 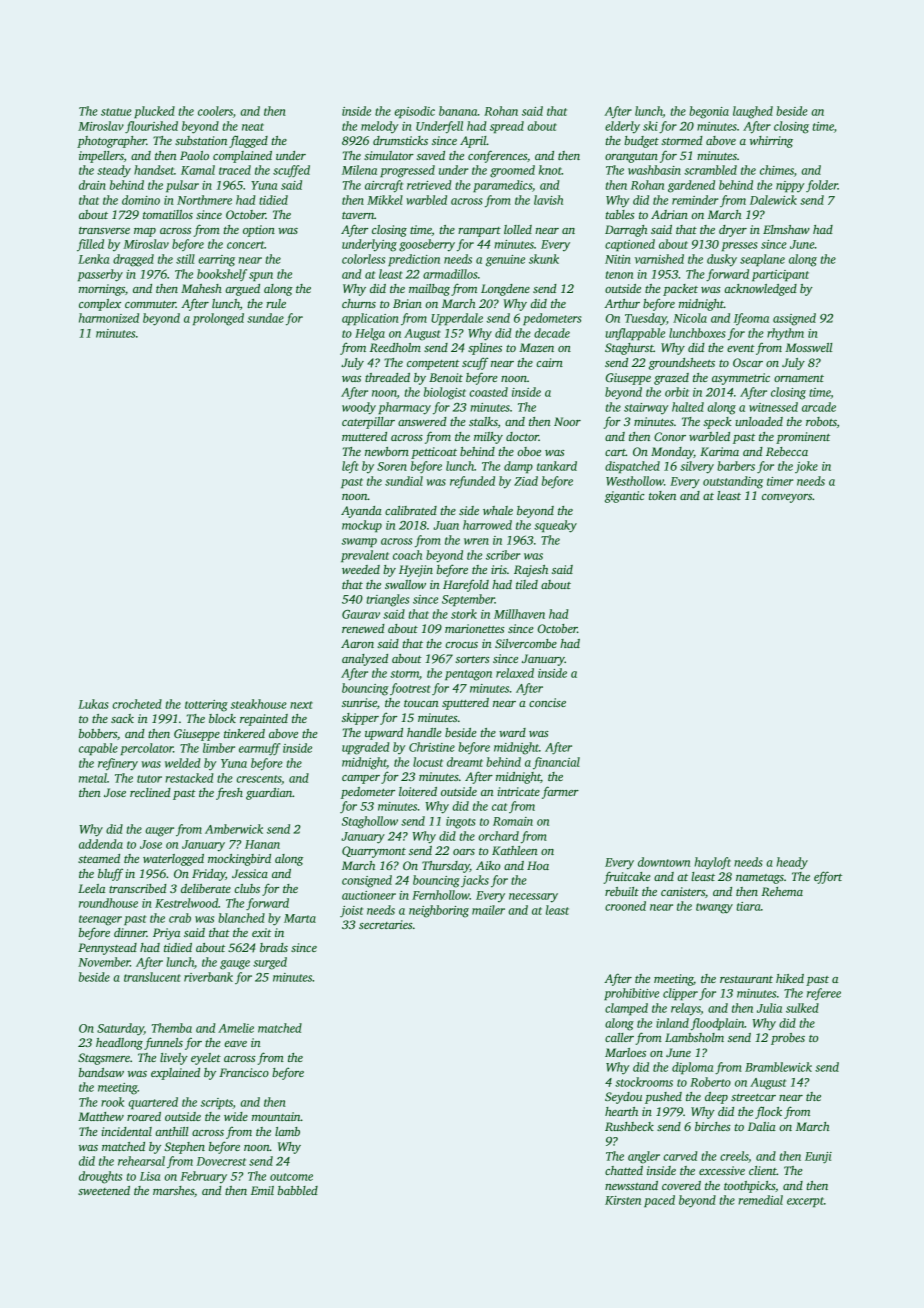 What do you see at coordinates (664, 862) in the screenshot?
I see `downtown` at bounding box center [664, 862].
